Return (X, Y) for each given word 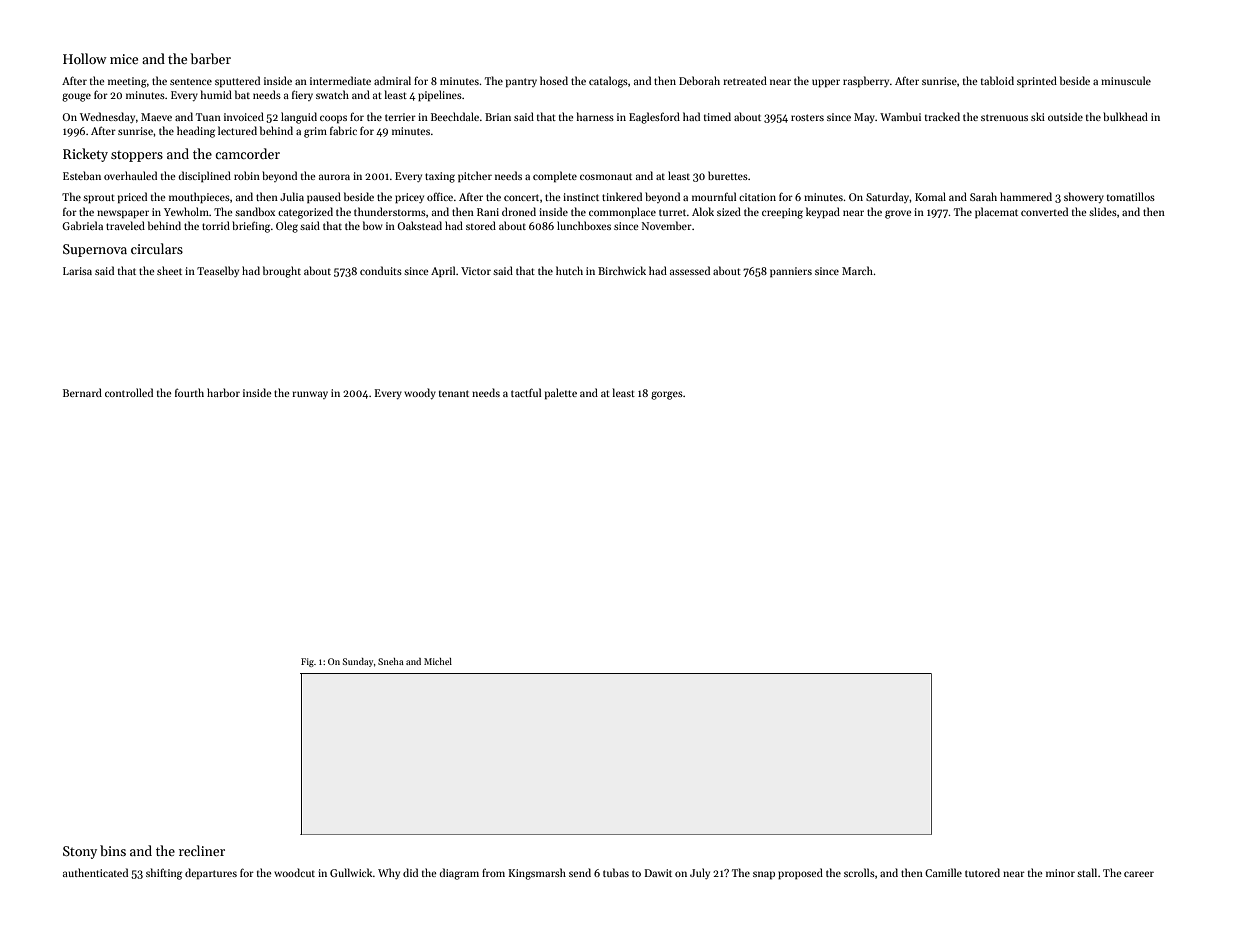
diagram (459, 874)
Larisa (77, 271)
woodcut (294, 872)
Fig (307, 662)
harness (595, 116)
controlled (129, 392)
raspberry (866, 81)
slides (1103, 211)
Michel (438, 661)
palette (561, 393)
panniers (791, 272)
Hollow (85, 58)
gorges (667, 395)
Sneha (391, 661)
